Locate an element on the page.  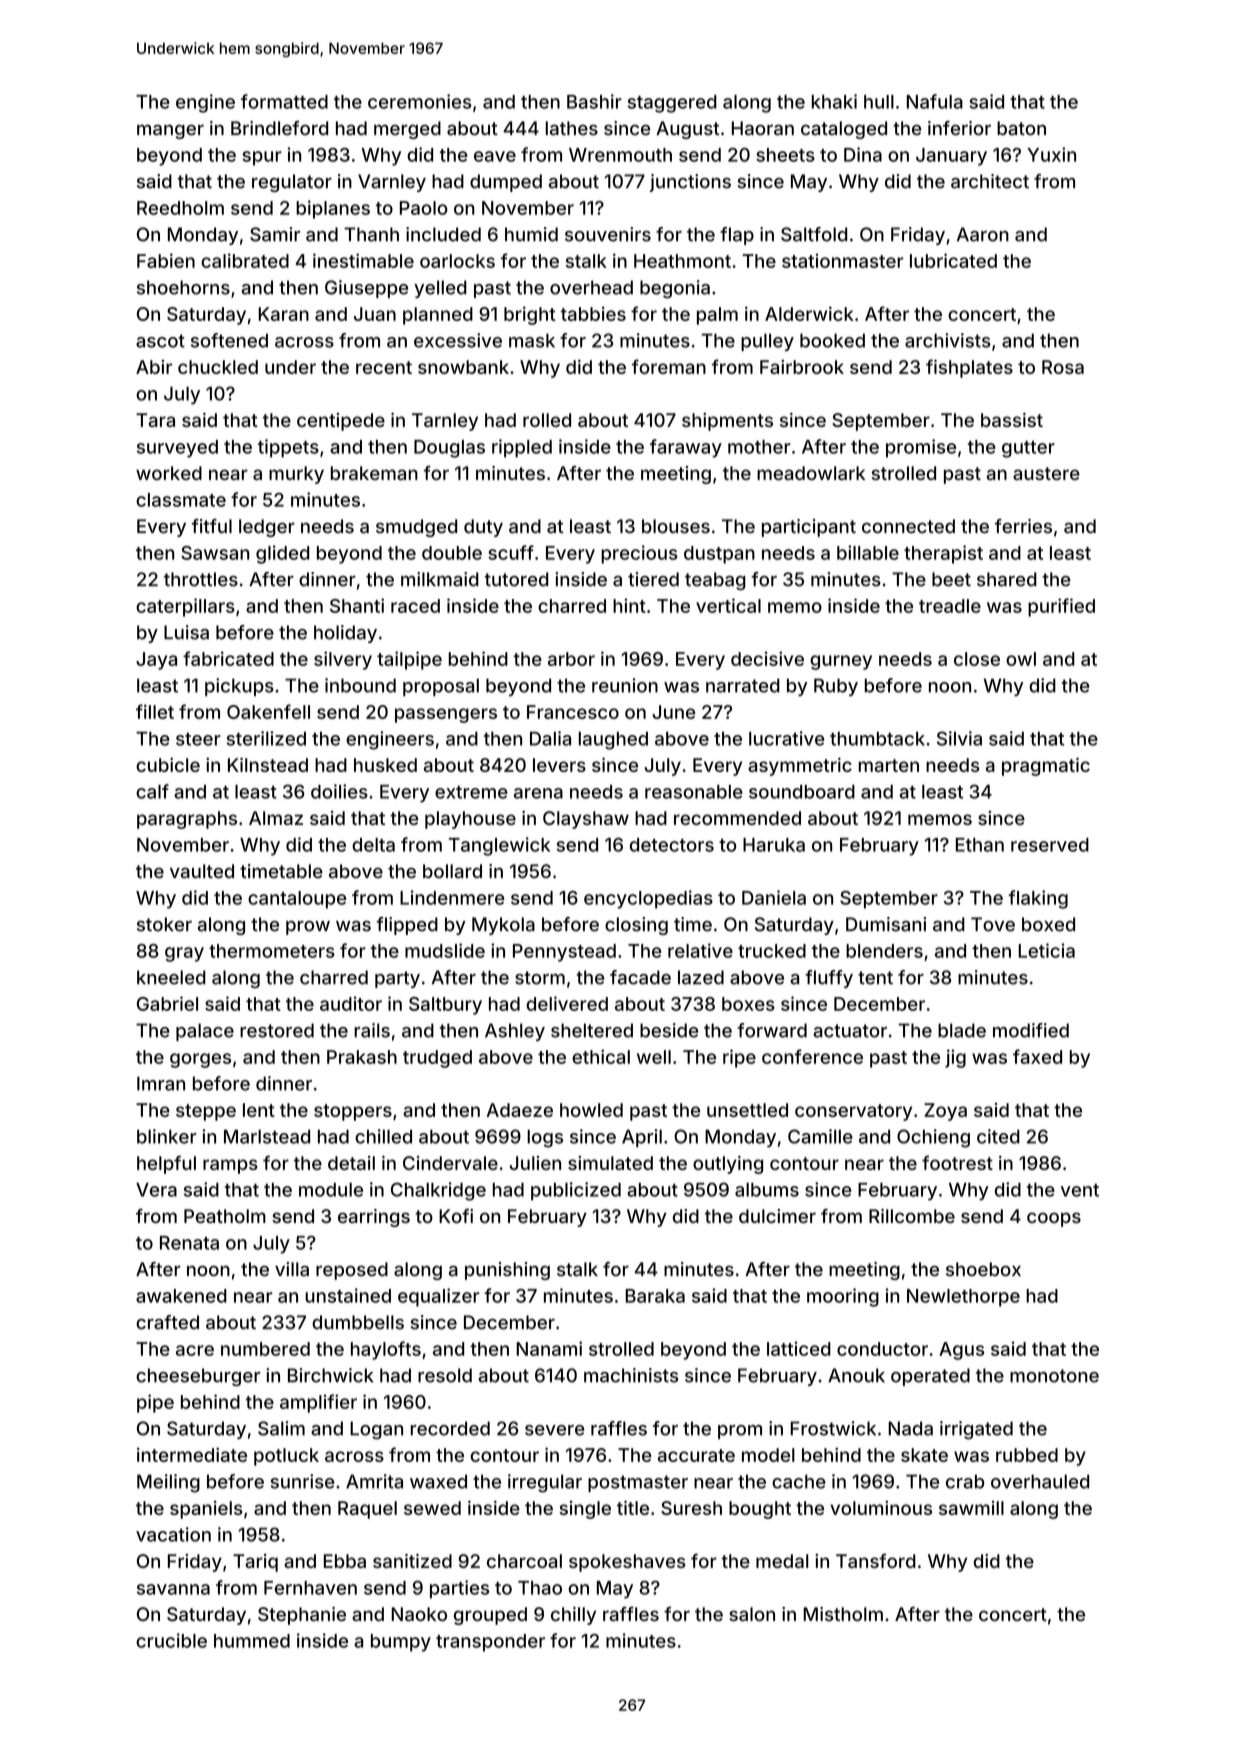
bumpy is located at coordinates (401, 1643).
